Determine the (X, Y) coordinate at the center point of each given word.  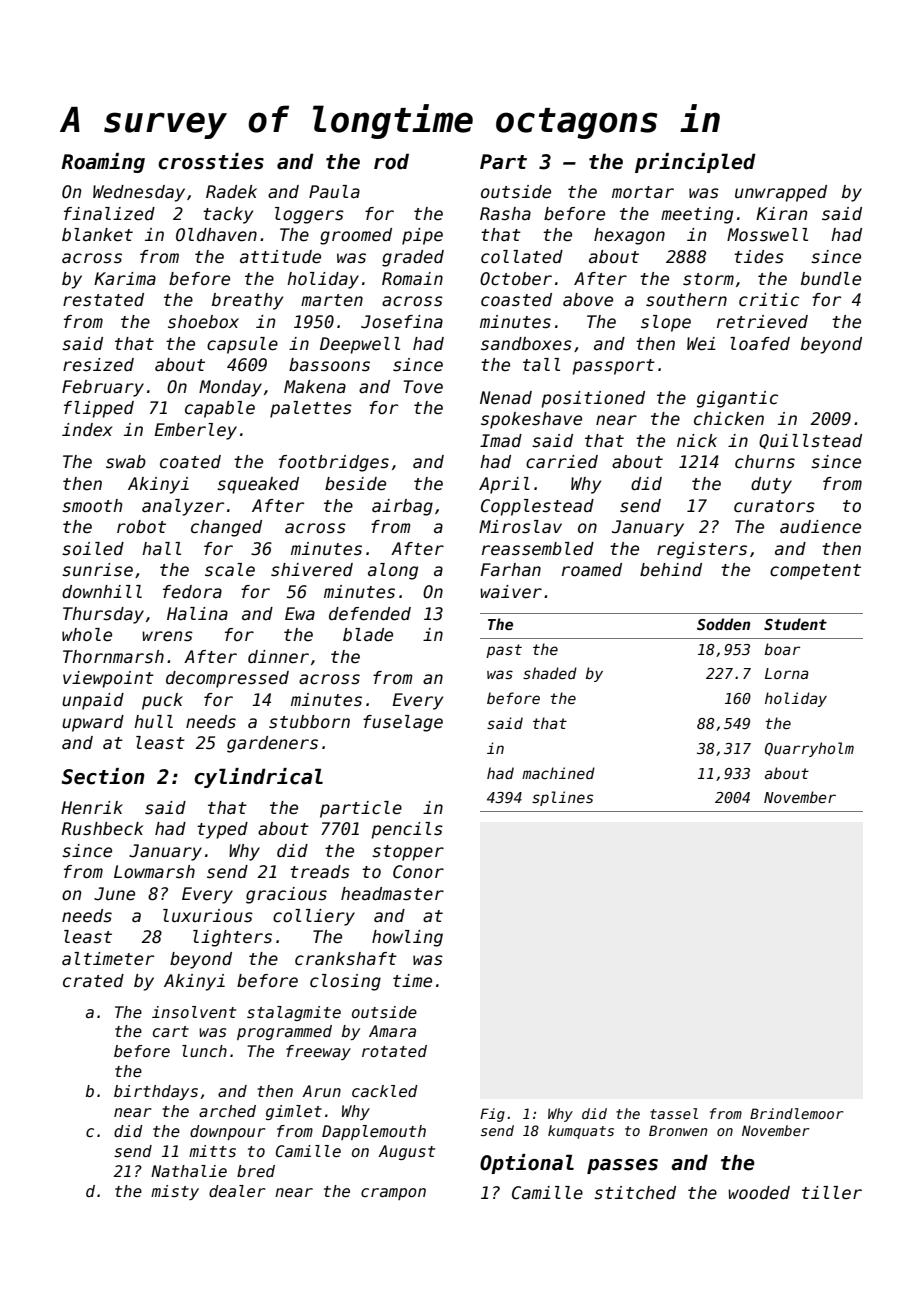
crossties (211, 161)
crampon (393, 1194)
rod (391, 161)
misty (175, 1192)
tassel (674, 1113)
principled (695, 163)
